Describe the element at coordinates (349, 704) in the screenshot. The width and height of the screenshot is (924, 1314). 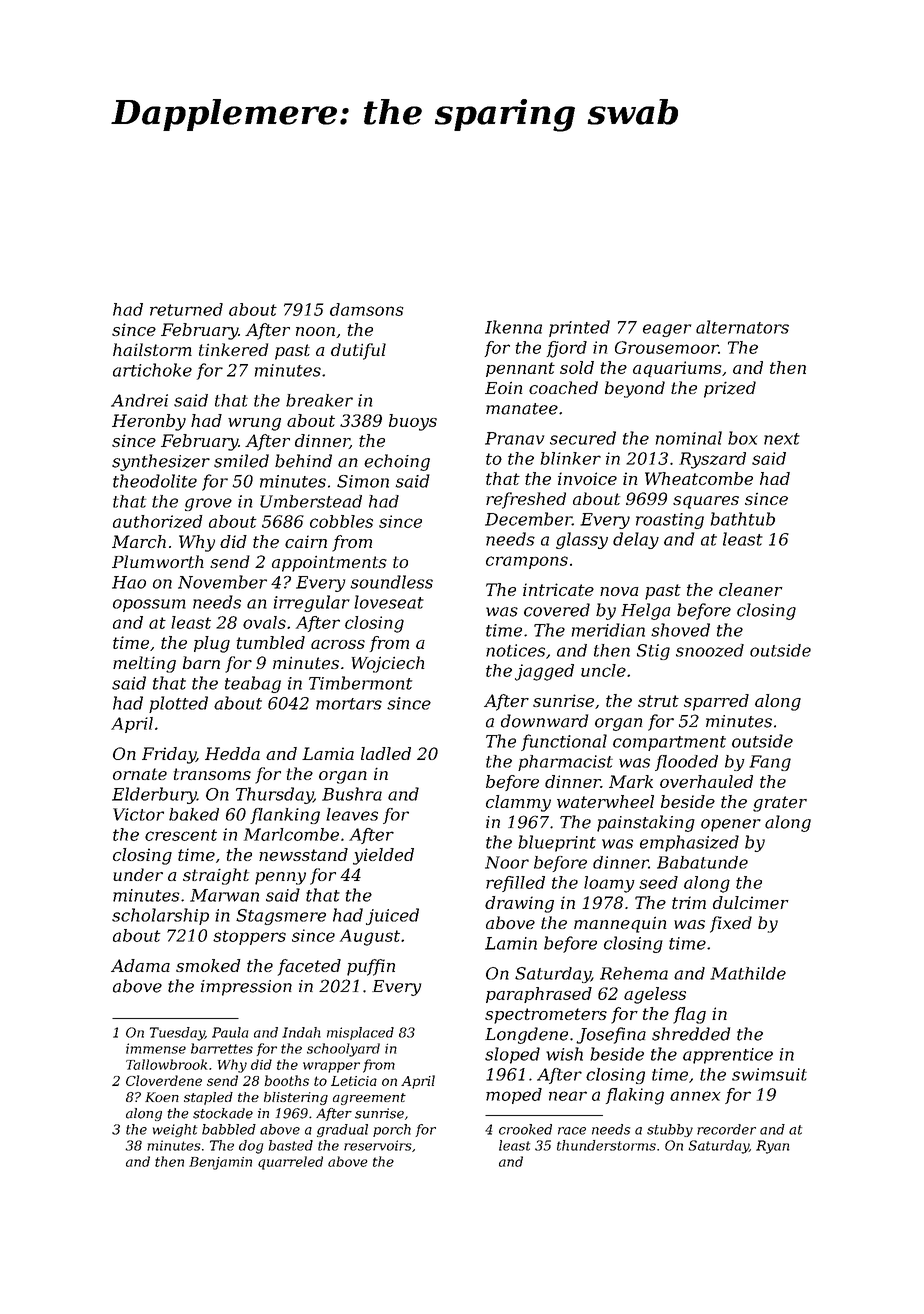
I see `mortars` at that location.
